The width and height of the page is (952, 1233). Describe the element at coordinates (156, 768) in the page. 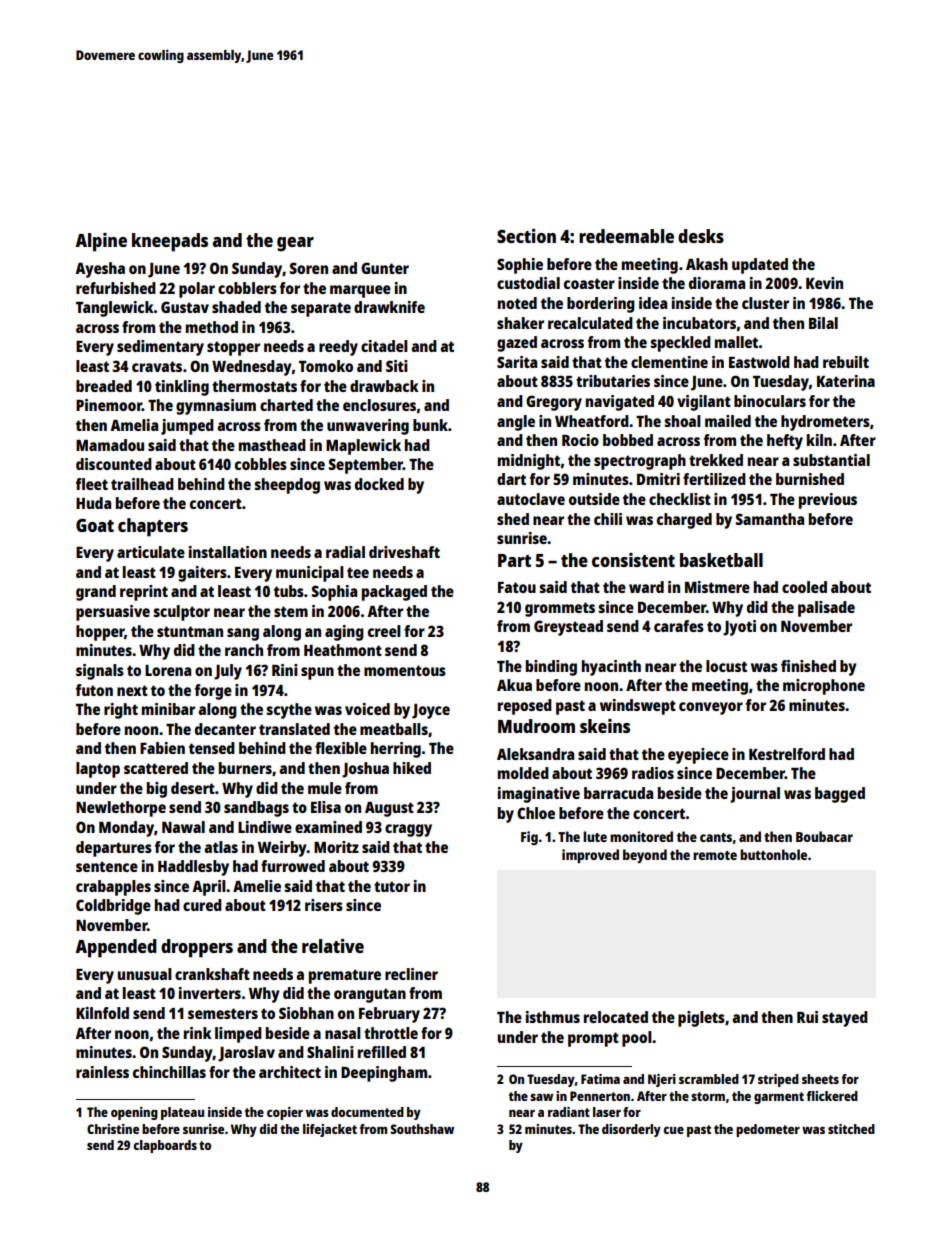

I see `scattered` at that location.
